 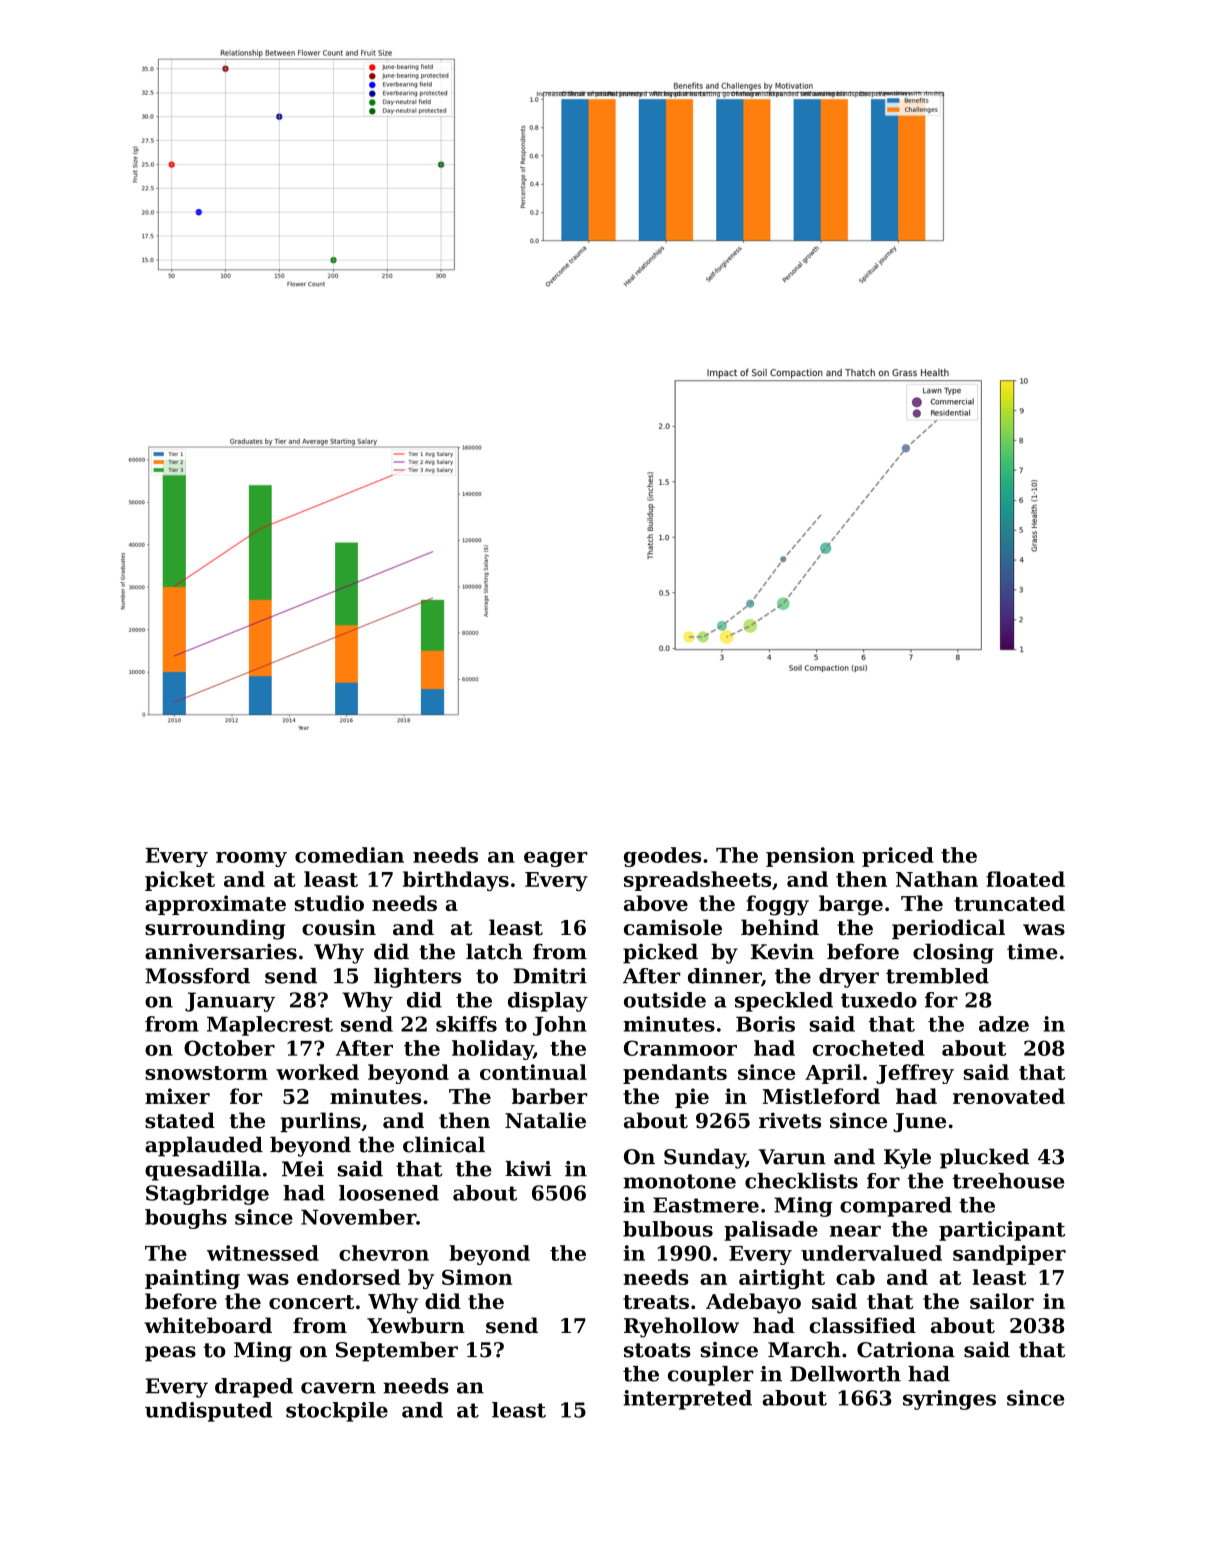 What do you see at coordinates (208, 1412) in the image?
I see `undisputed` at bounding box center [208, 1412].
